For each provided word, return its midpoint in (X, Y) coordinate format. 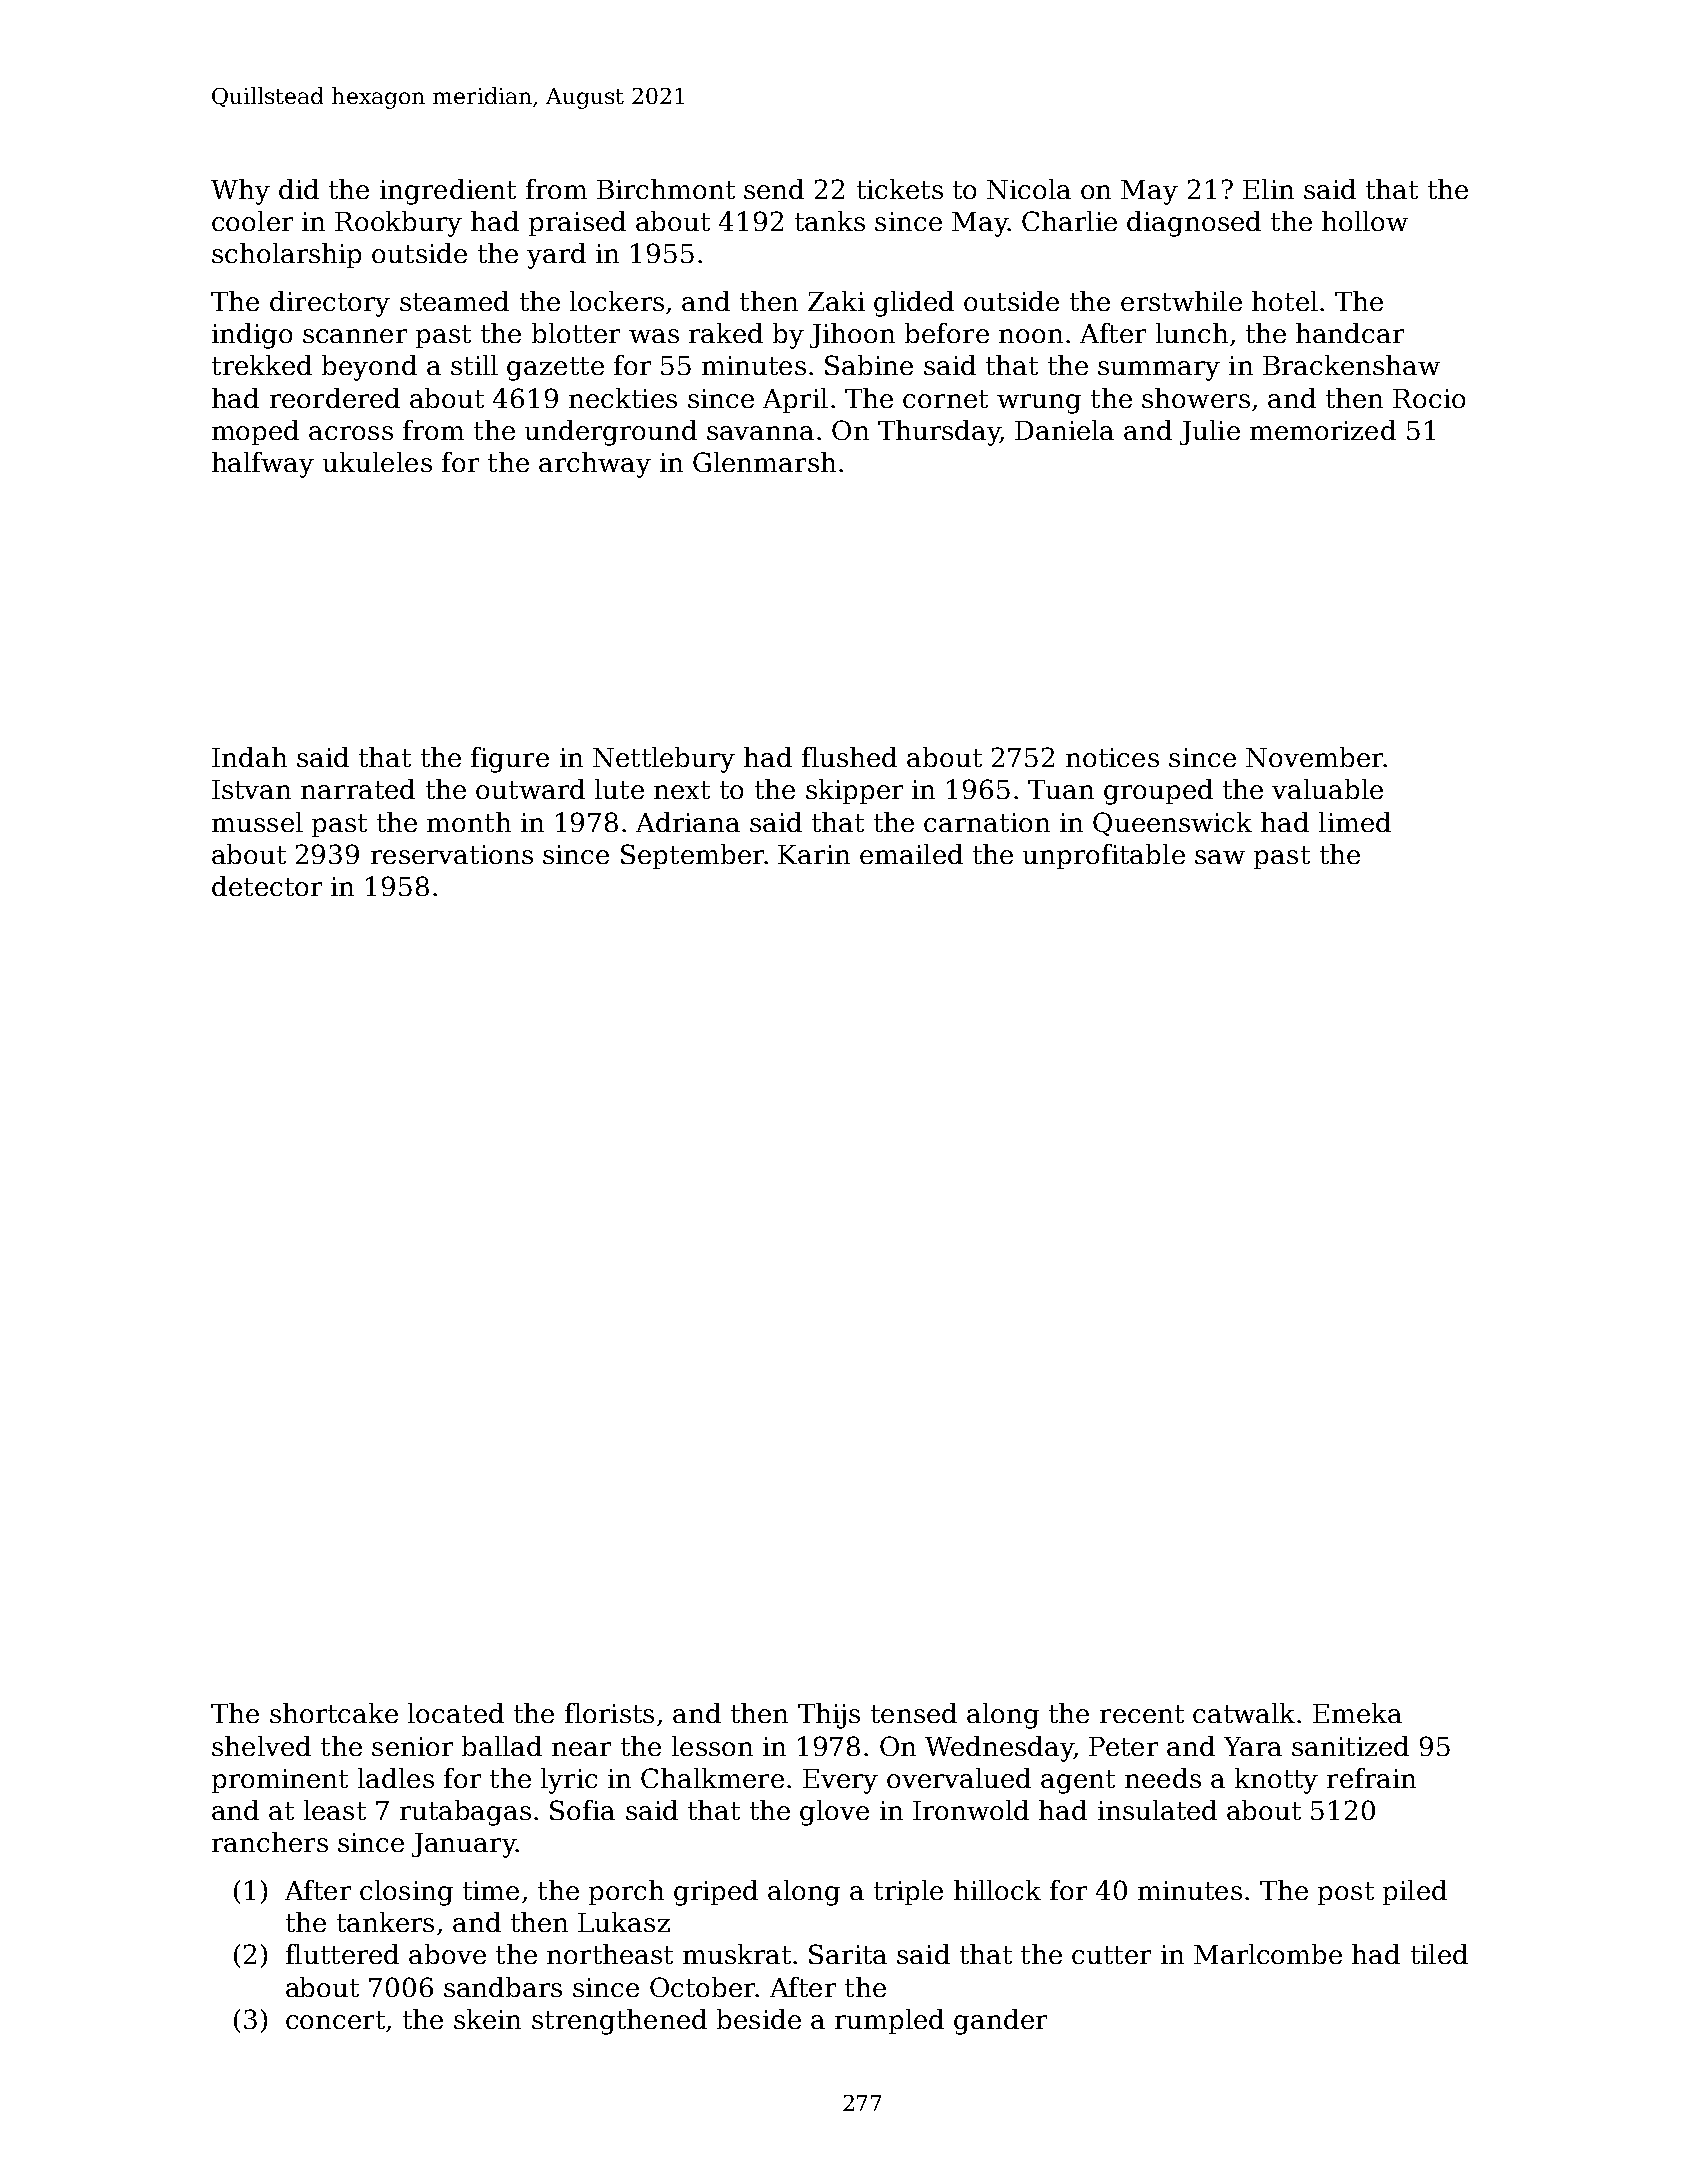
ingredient (448, 192)
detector (267, 886)
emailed (911, 854)
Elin (1268, 189)
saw (1220, 857)
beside (759, 2019)
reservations (452, 854)
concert (335, 2020)
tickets (900, 189)
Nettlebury (664, 760)
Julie (1210, 432)
